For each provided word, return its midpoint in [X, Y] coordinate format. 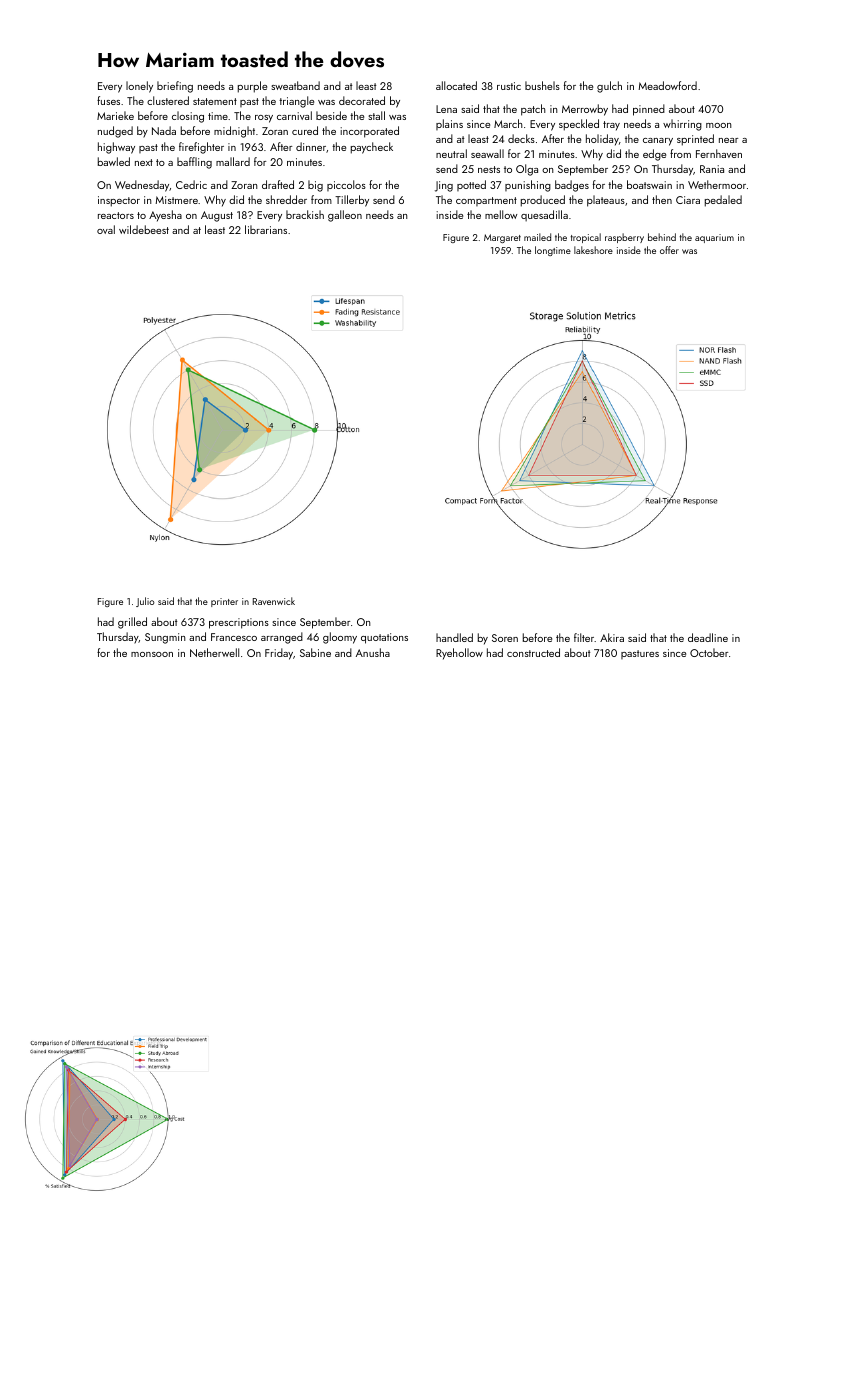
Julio [145, 602]
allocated [456, 85]
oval [106, 229]
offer [669, 250]
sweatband [295, 85]
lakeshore [593, 250]
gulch [609, 87]
